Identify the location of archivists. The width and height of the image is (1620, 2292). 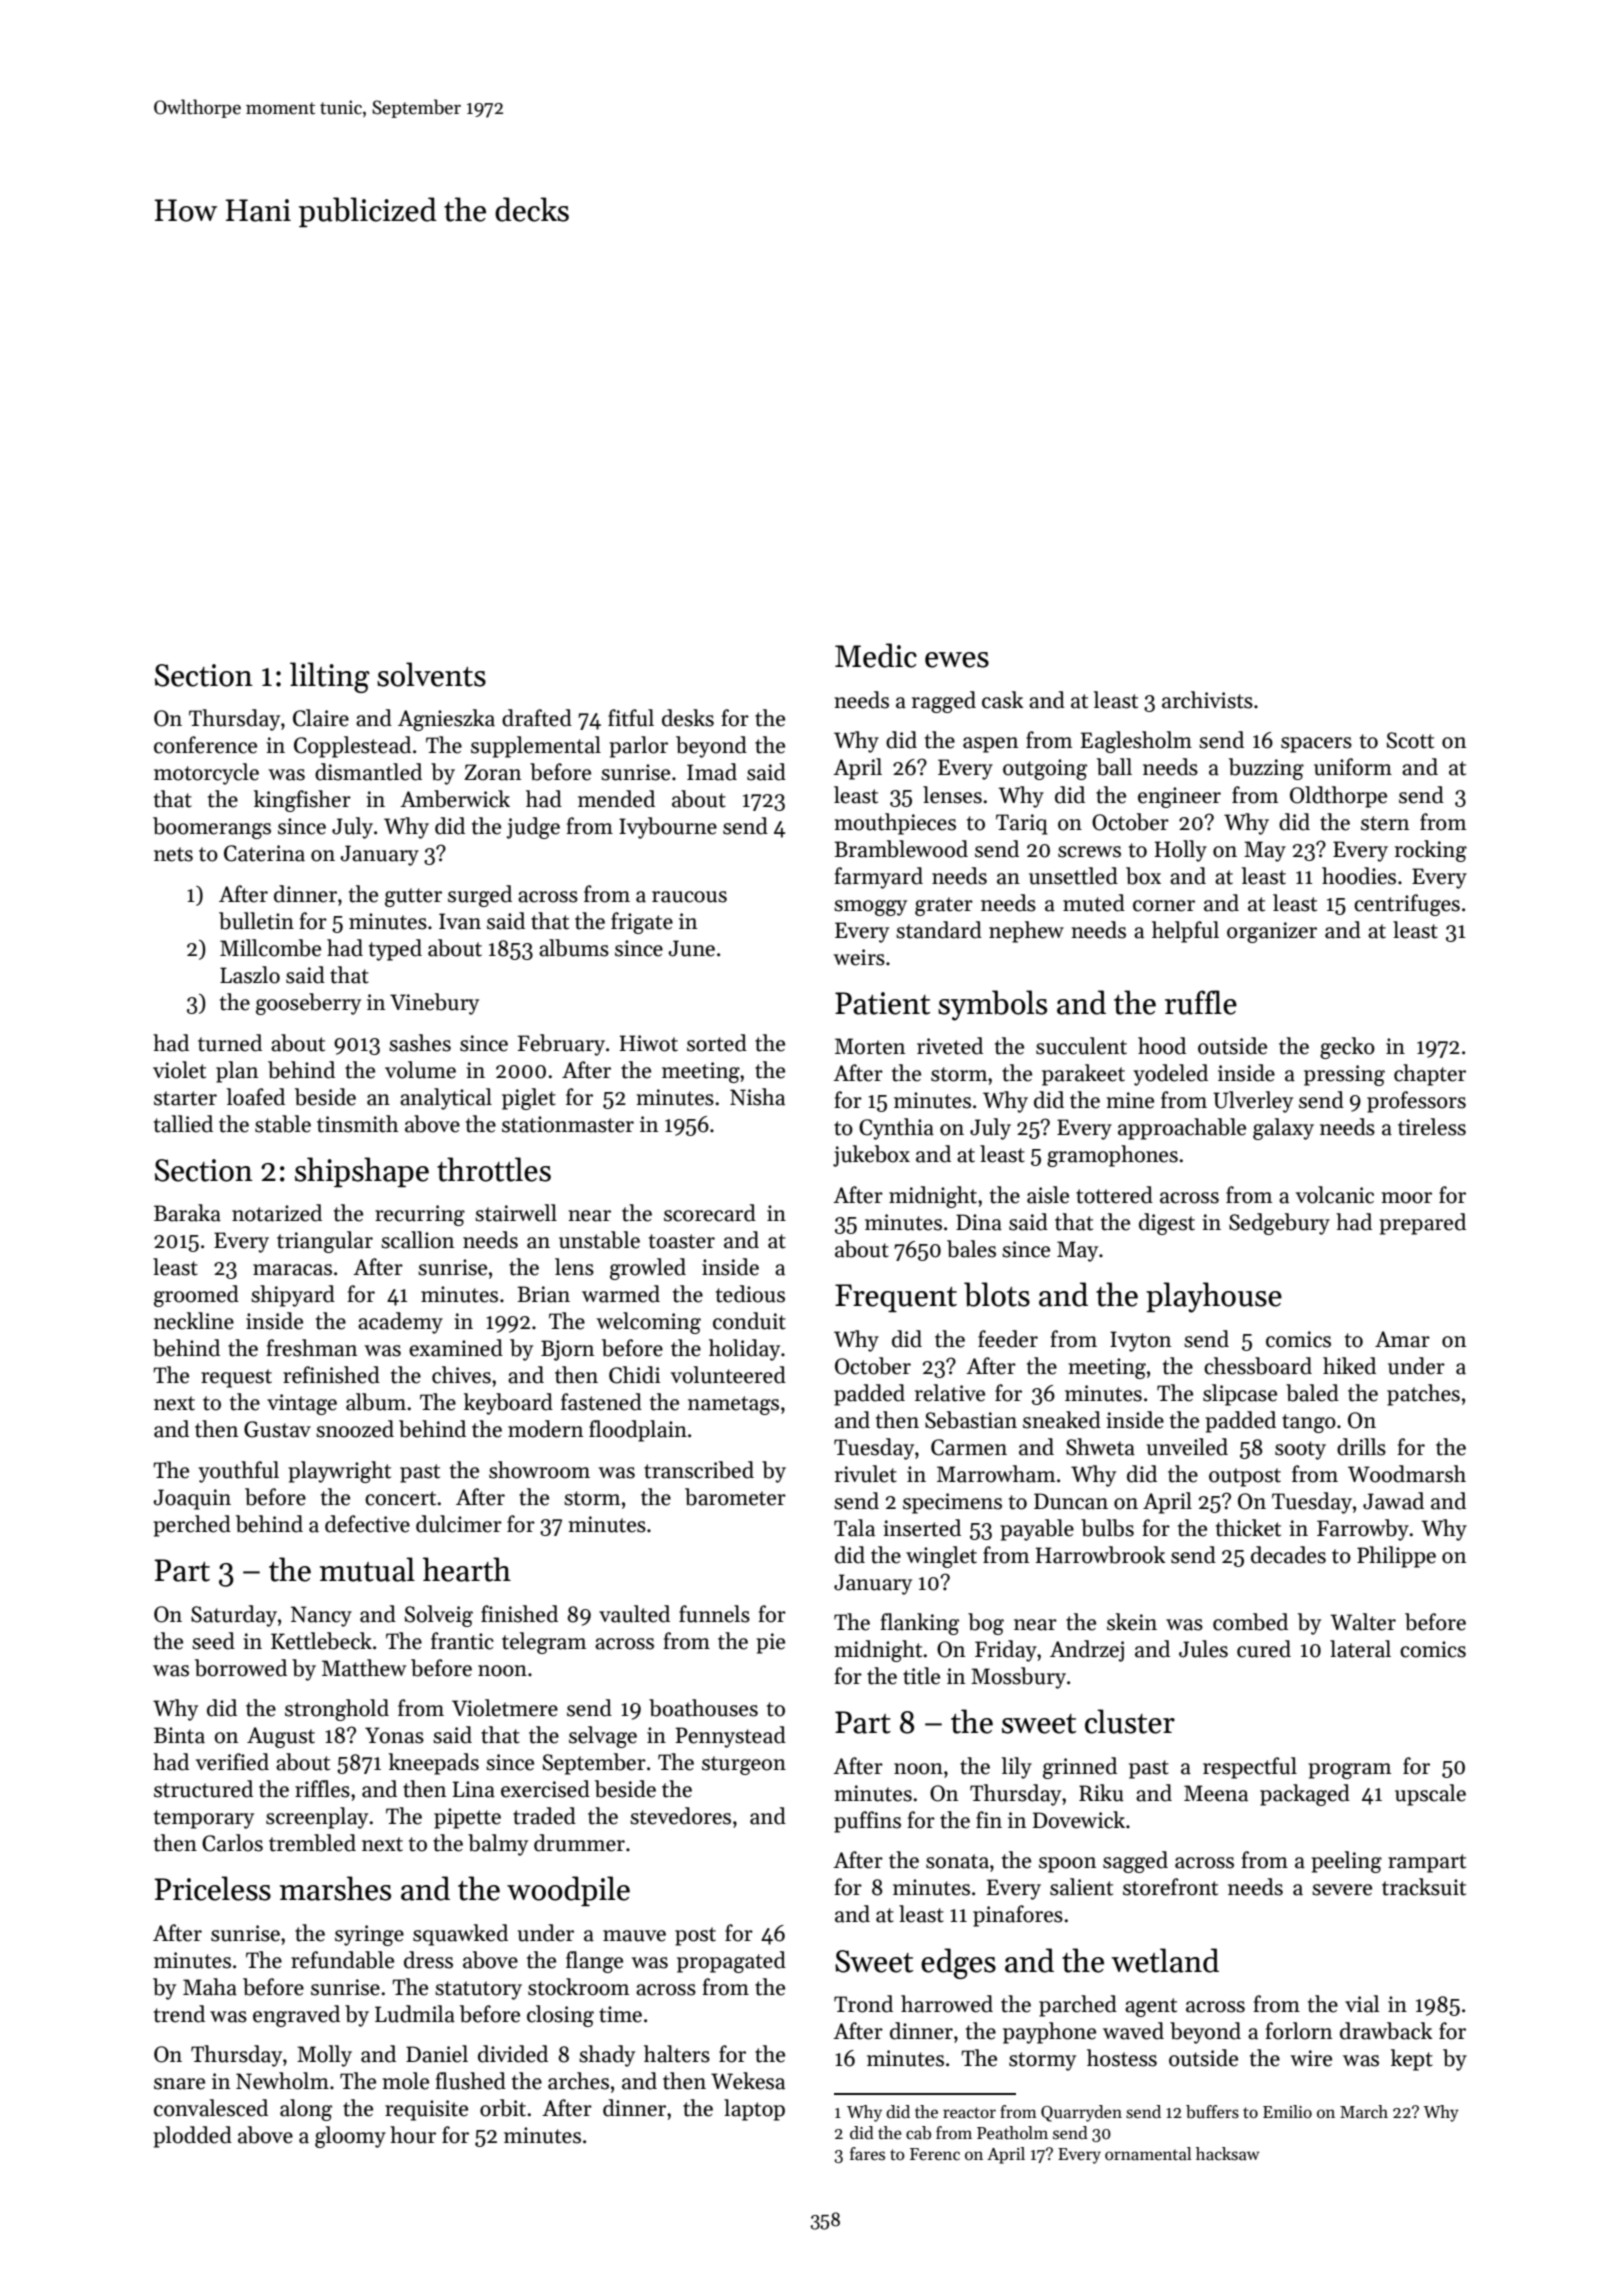
(1207, 700).
